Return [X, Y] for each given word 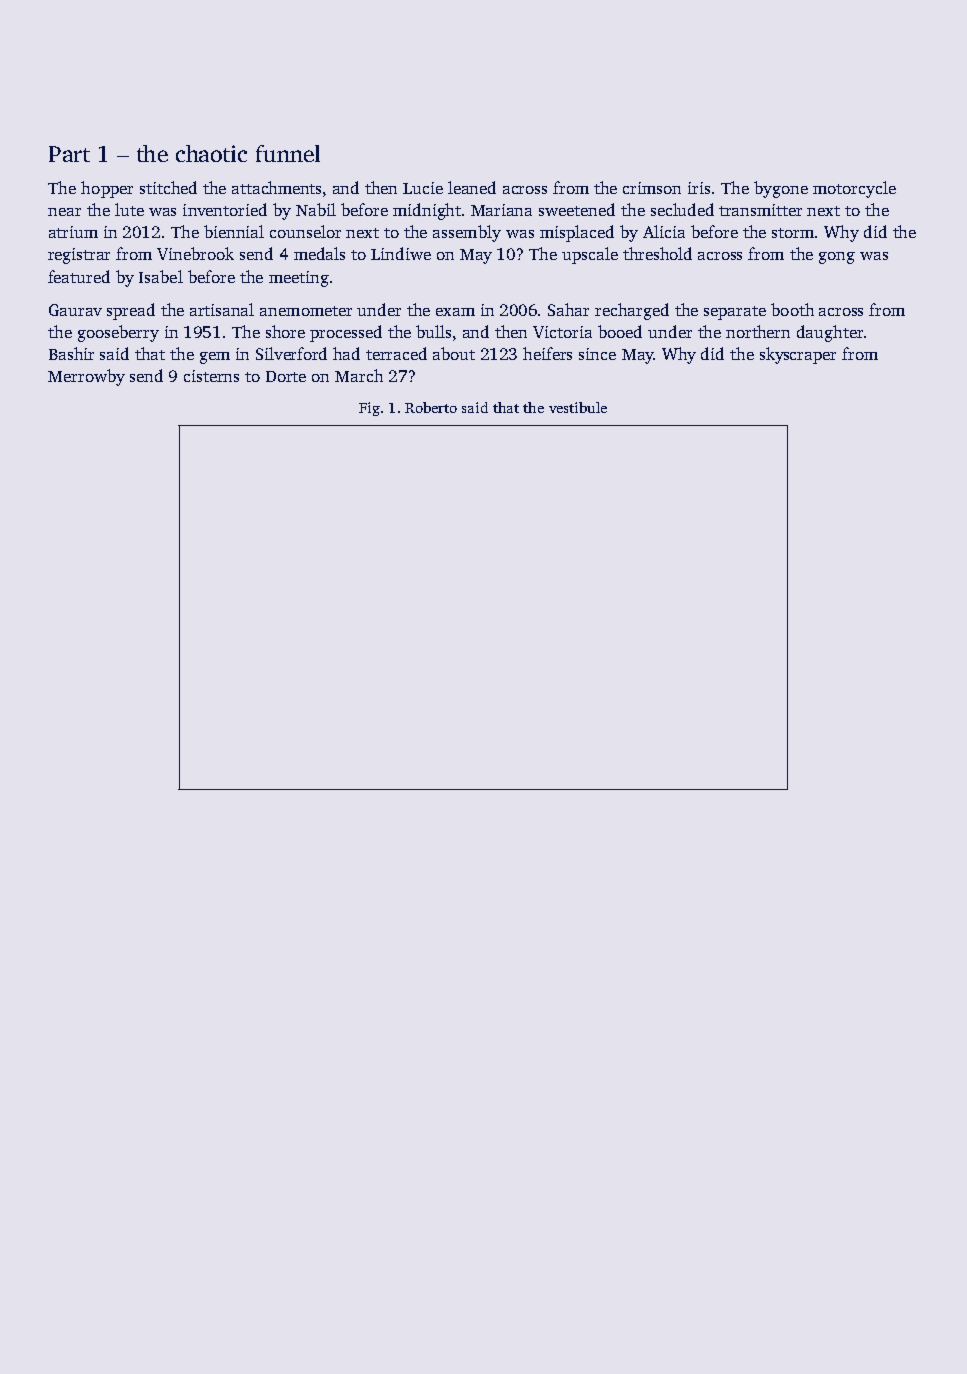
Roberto [431, 407]
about [454, 353]
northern [758, 331]
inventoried [225, 209]
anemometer [306, 311]
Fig [369, 409]
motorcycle [854, 189]
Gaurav [75, 310]
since [597, 354]
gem [215, 358]
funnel [288, 153]
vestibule [578, 407]
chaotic [211, 153]
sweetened [577, 209]
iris [699, 188]
